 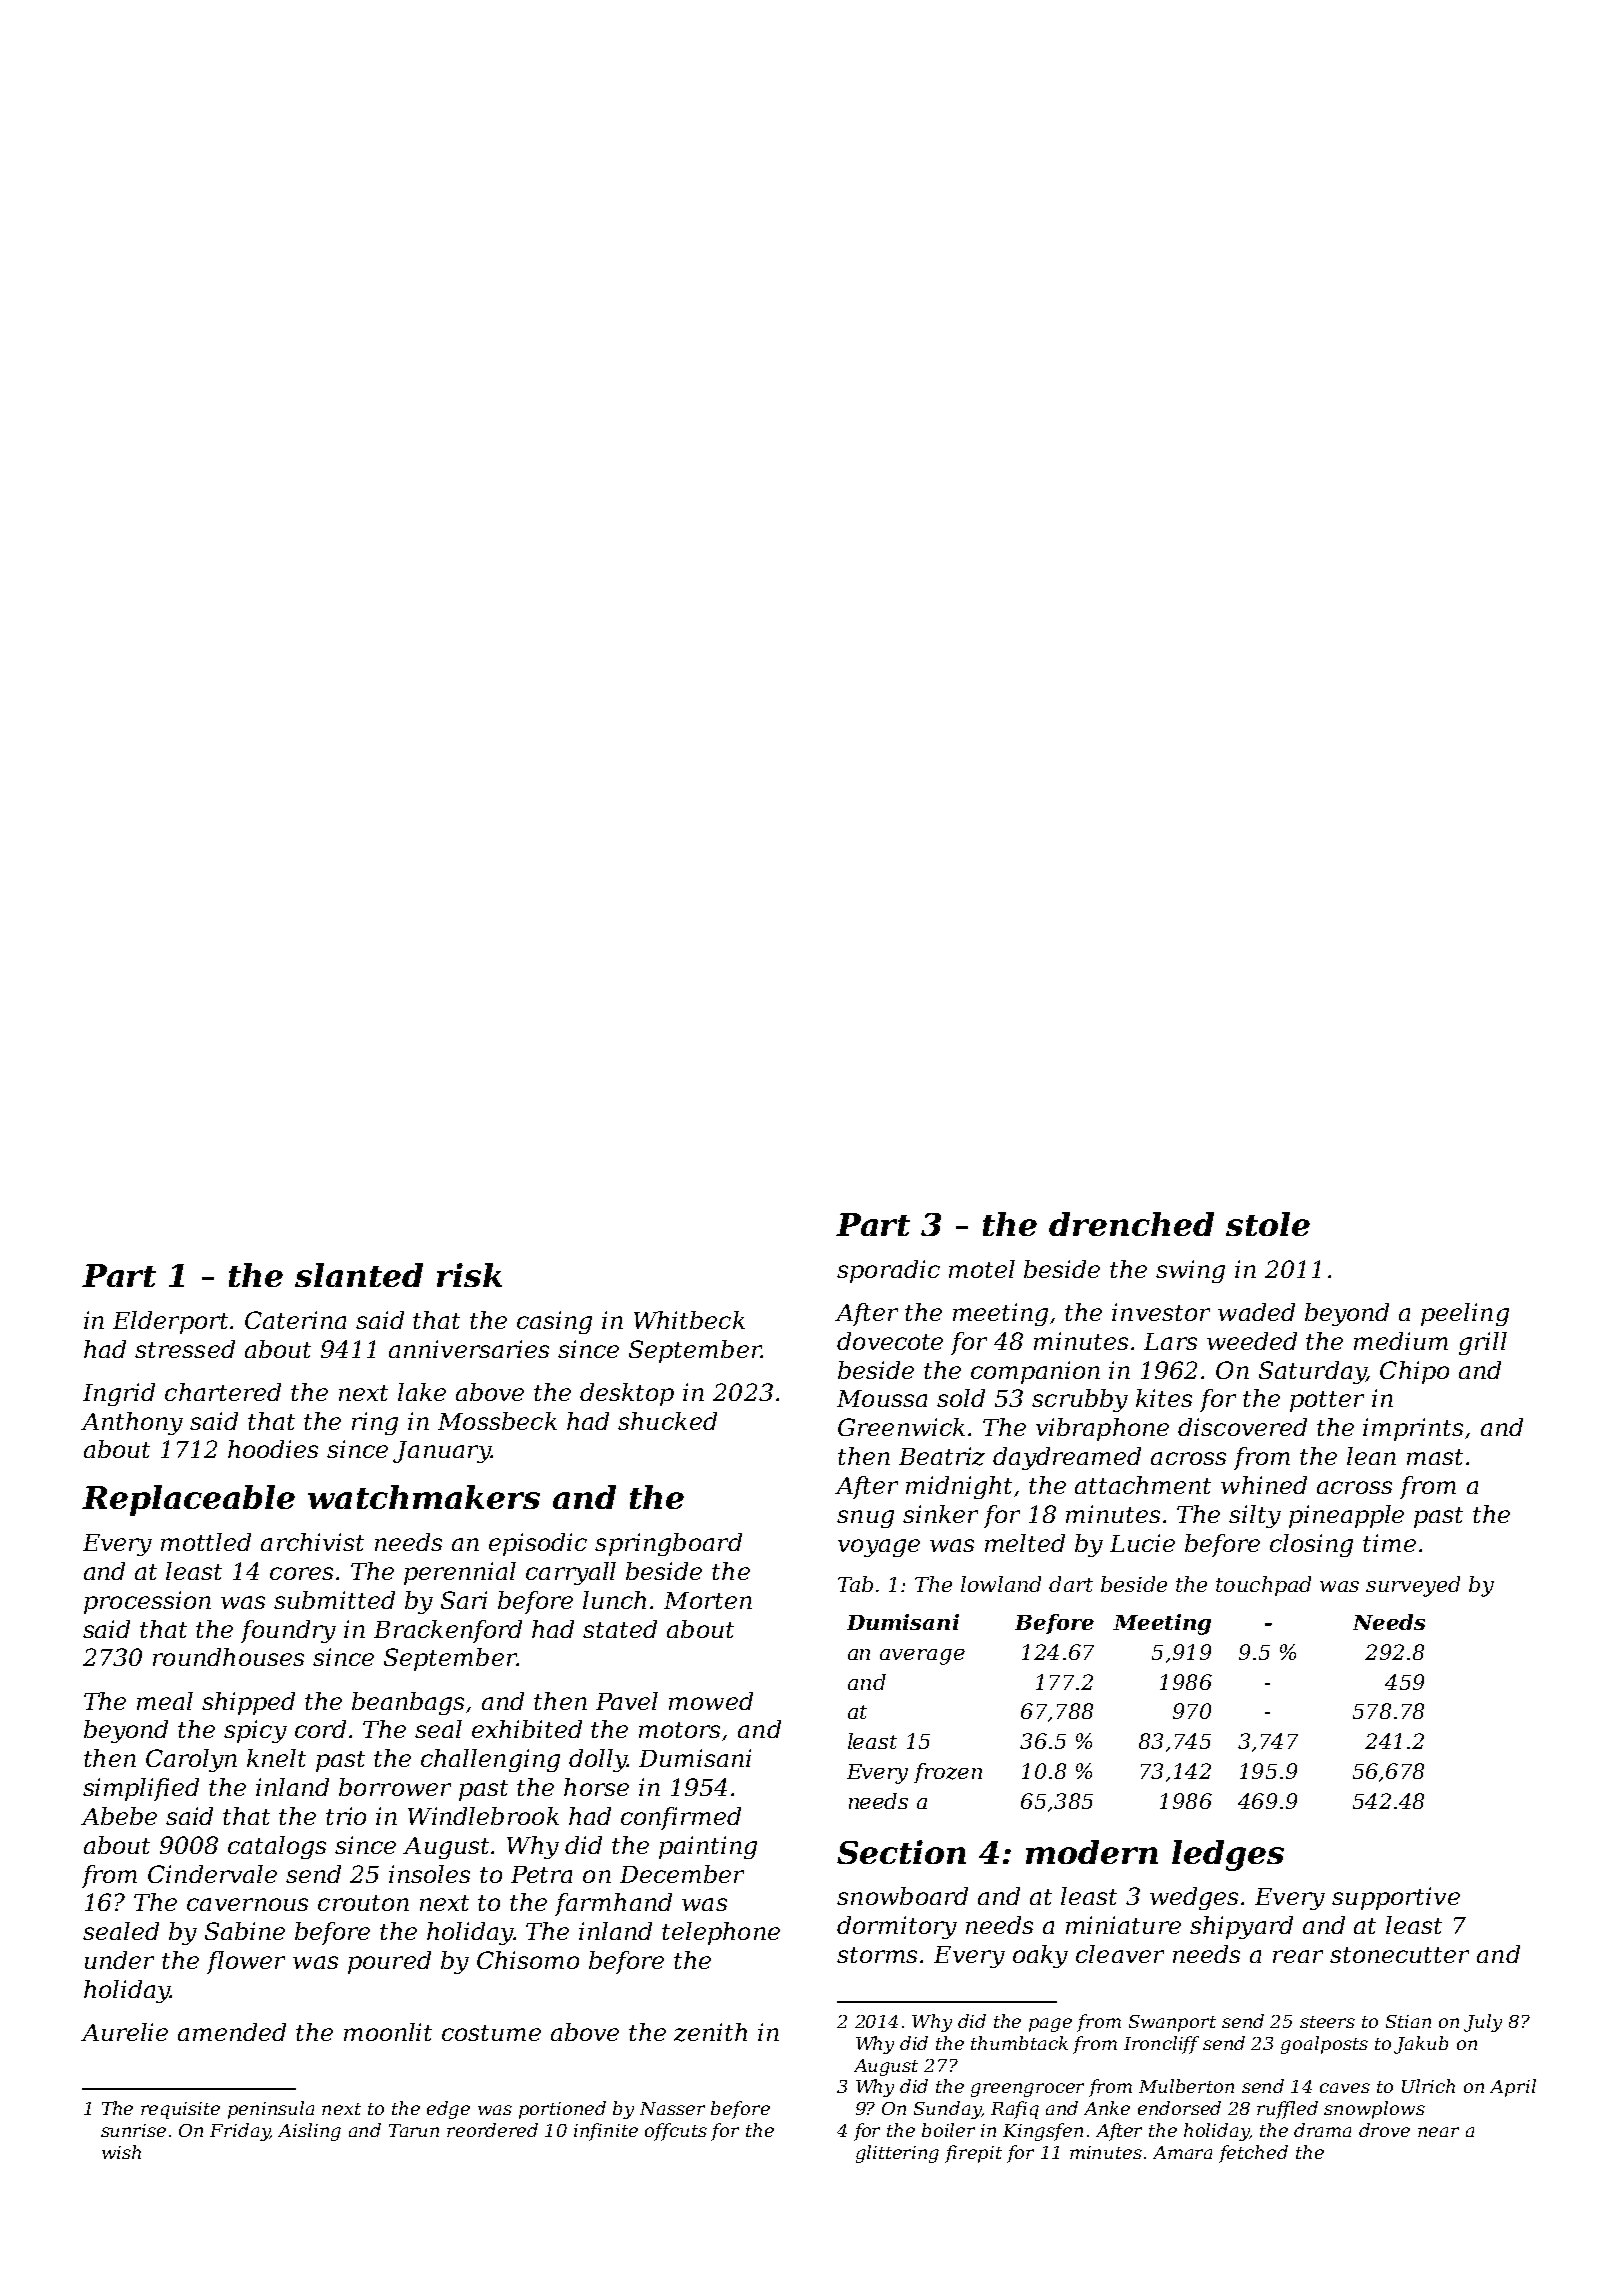 What do you see at coordinates (492, 2130) in the document?
I see `reordered` at bounding box center [492, 2130].
